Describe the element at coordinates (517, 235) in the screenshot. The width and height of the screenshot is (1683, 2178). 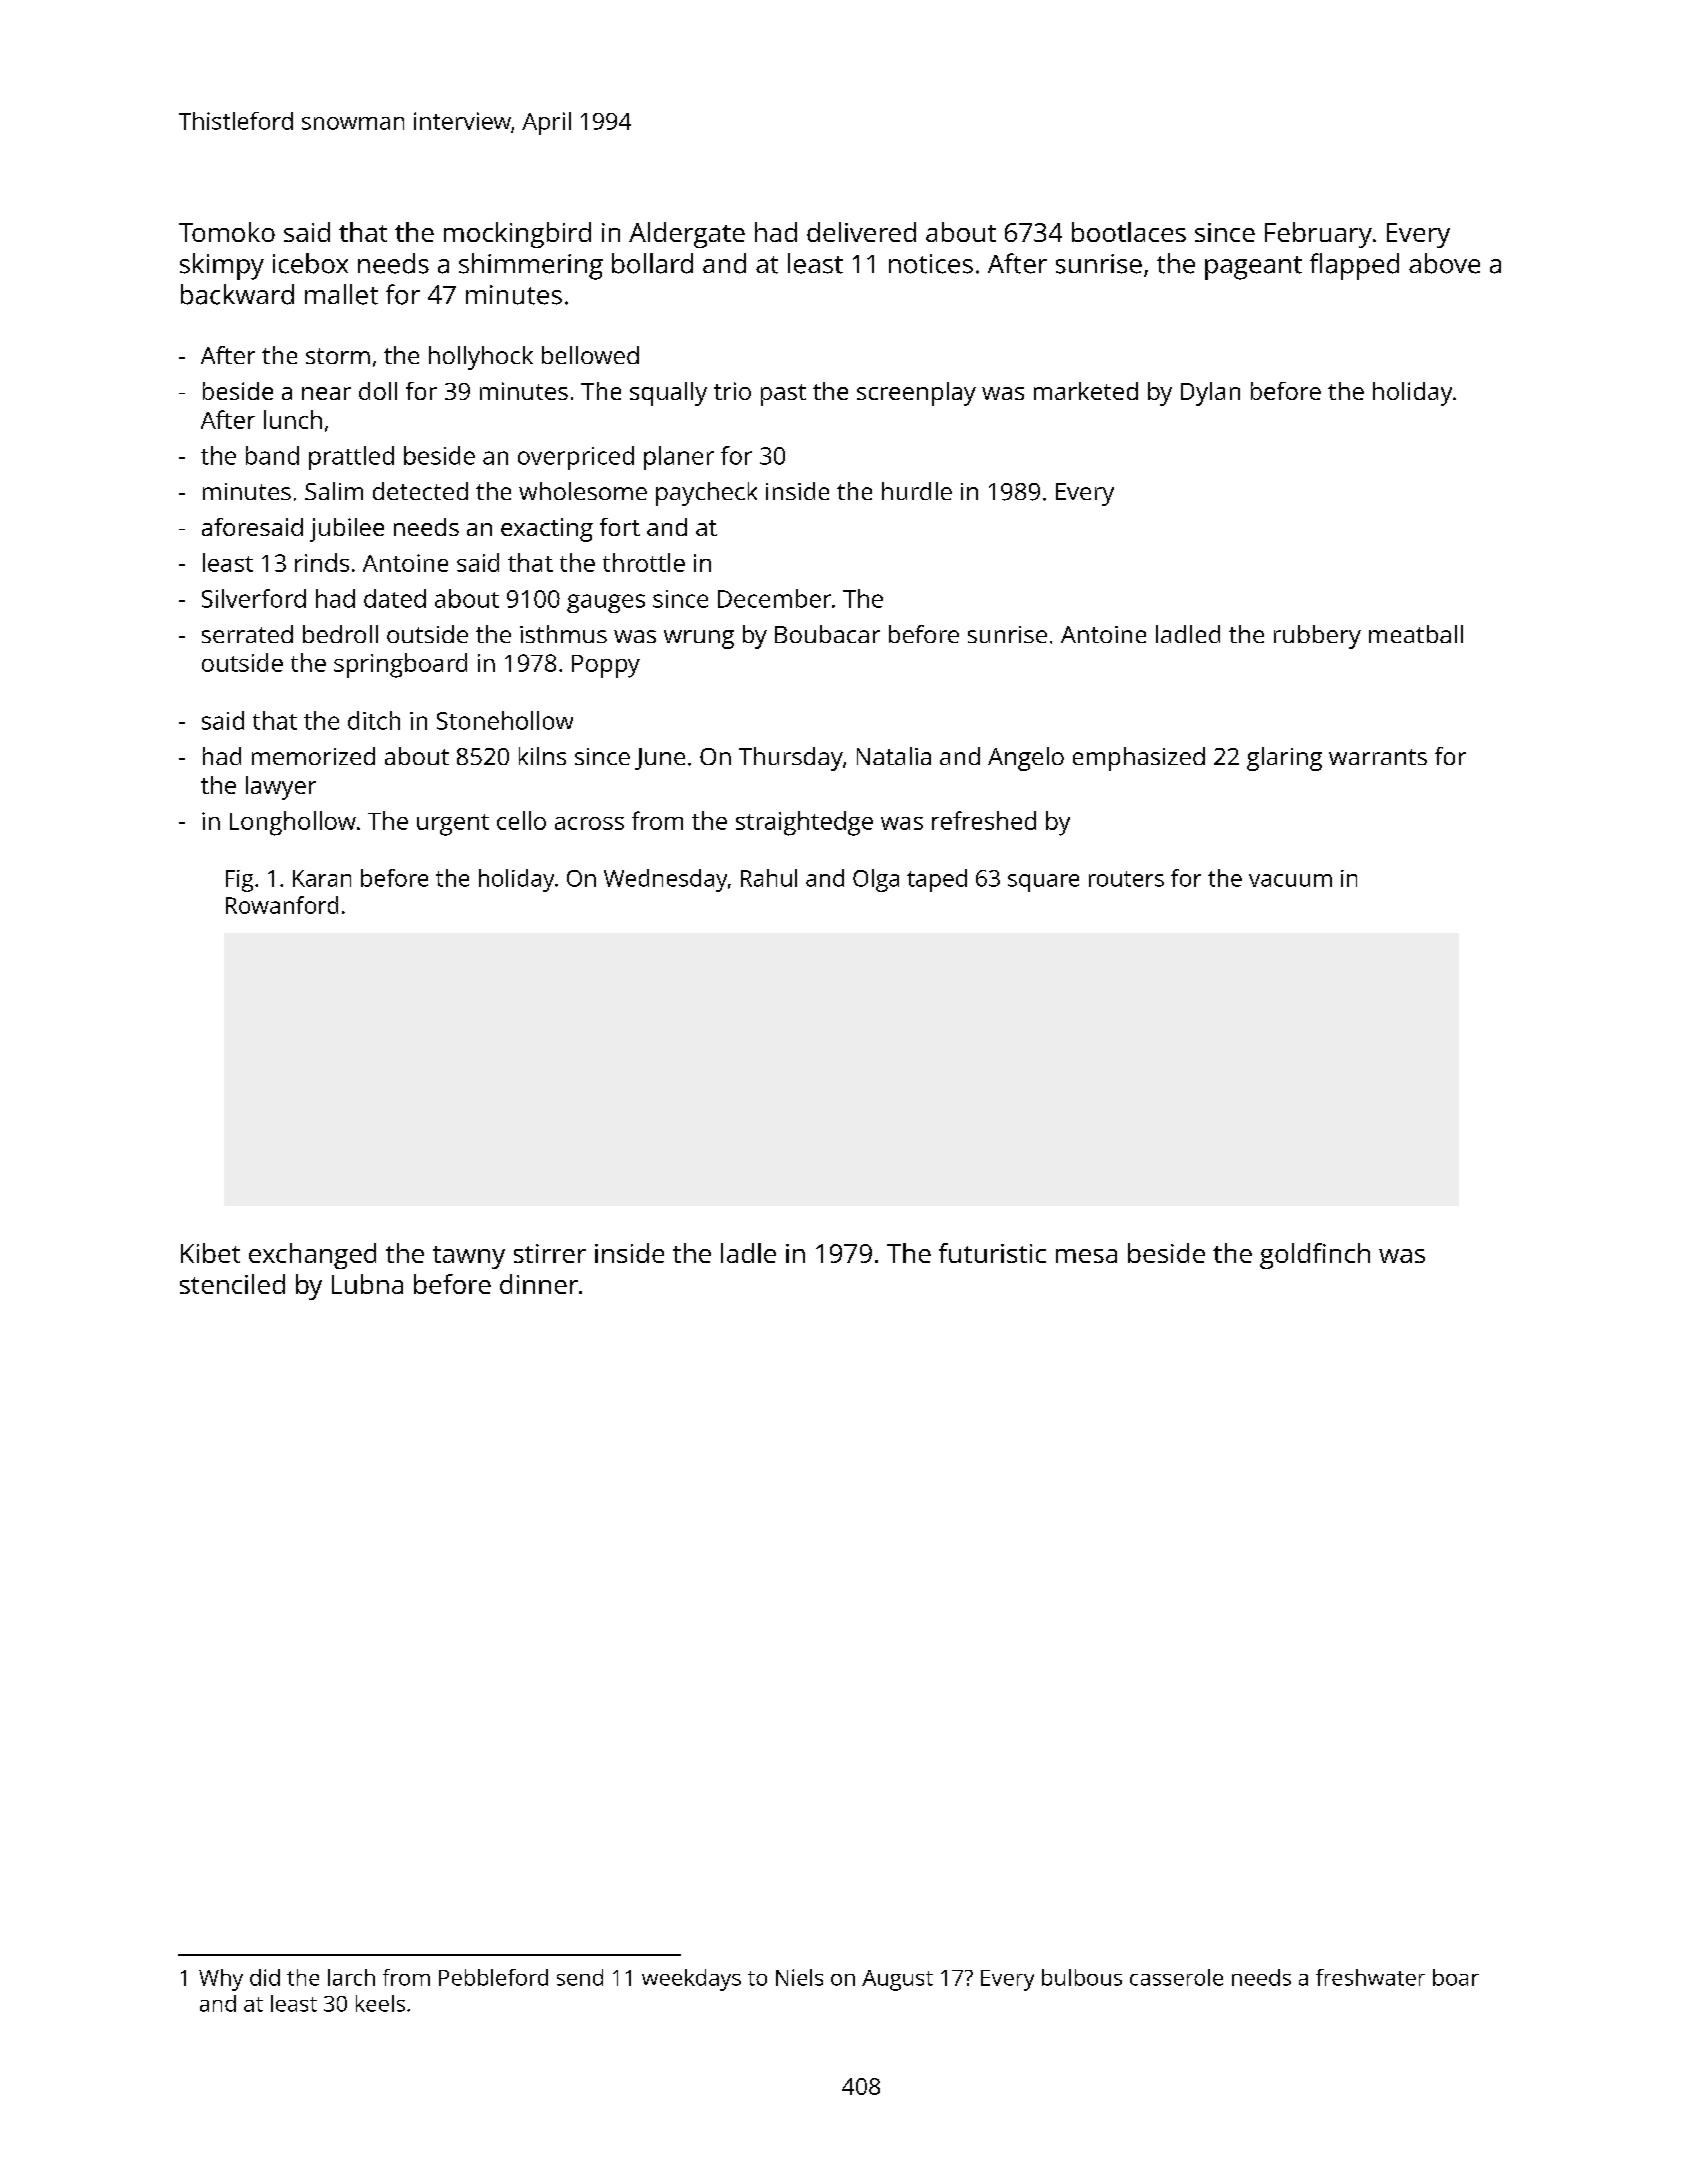
I see `mockingbird` at that location.
